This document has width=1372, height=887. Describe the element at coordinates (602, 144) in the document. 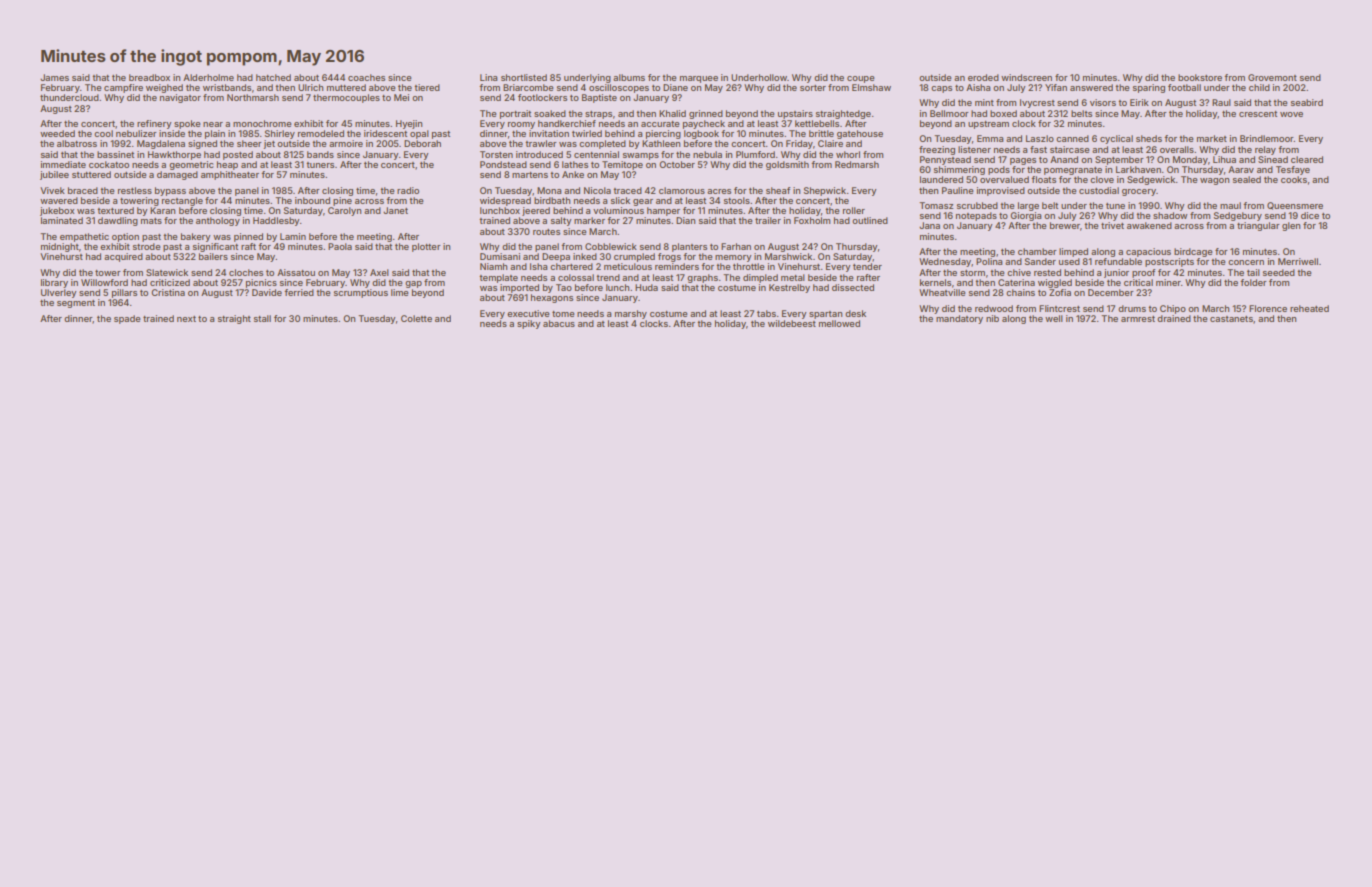

I see `completed` at that location.
